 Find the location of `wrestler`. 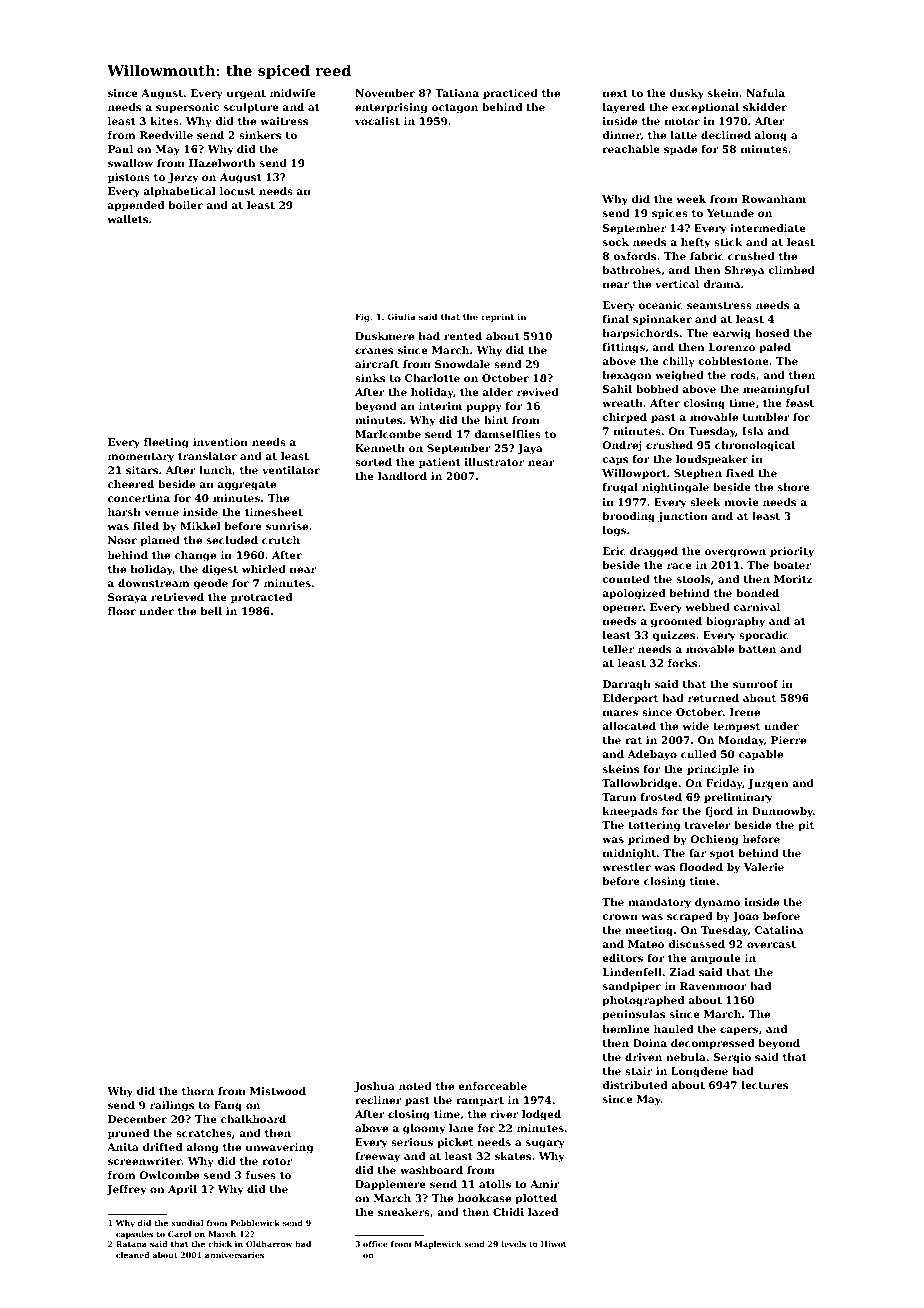

wrestler is located at coordinates (626, 867).
